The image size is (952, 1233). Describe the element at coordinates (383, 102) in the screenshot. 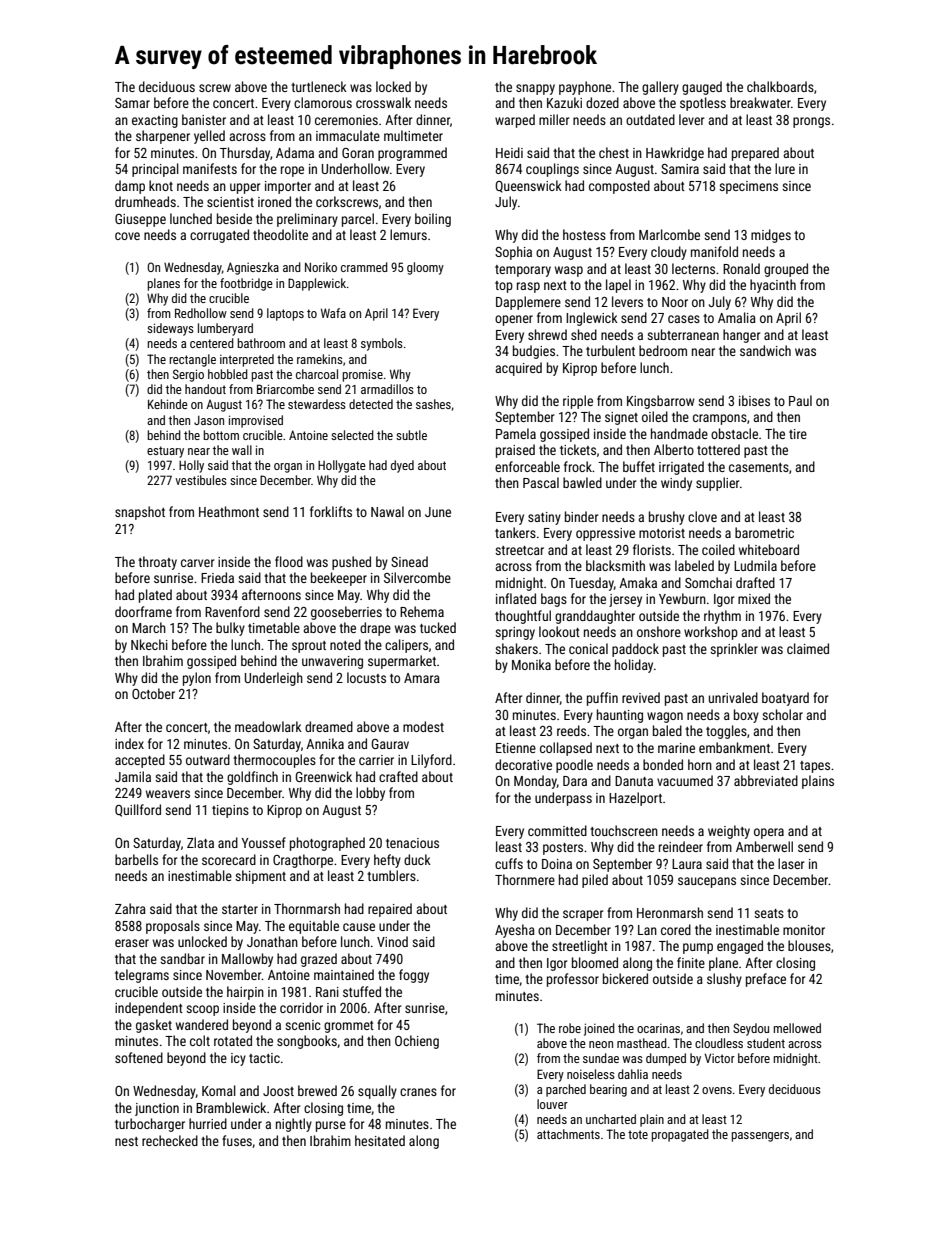

I see `crosswalk` at that location.
